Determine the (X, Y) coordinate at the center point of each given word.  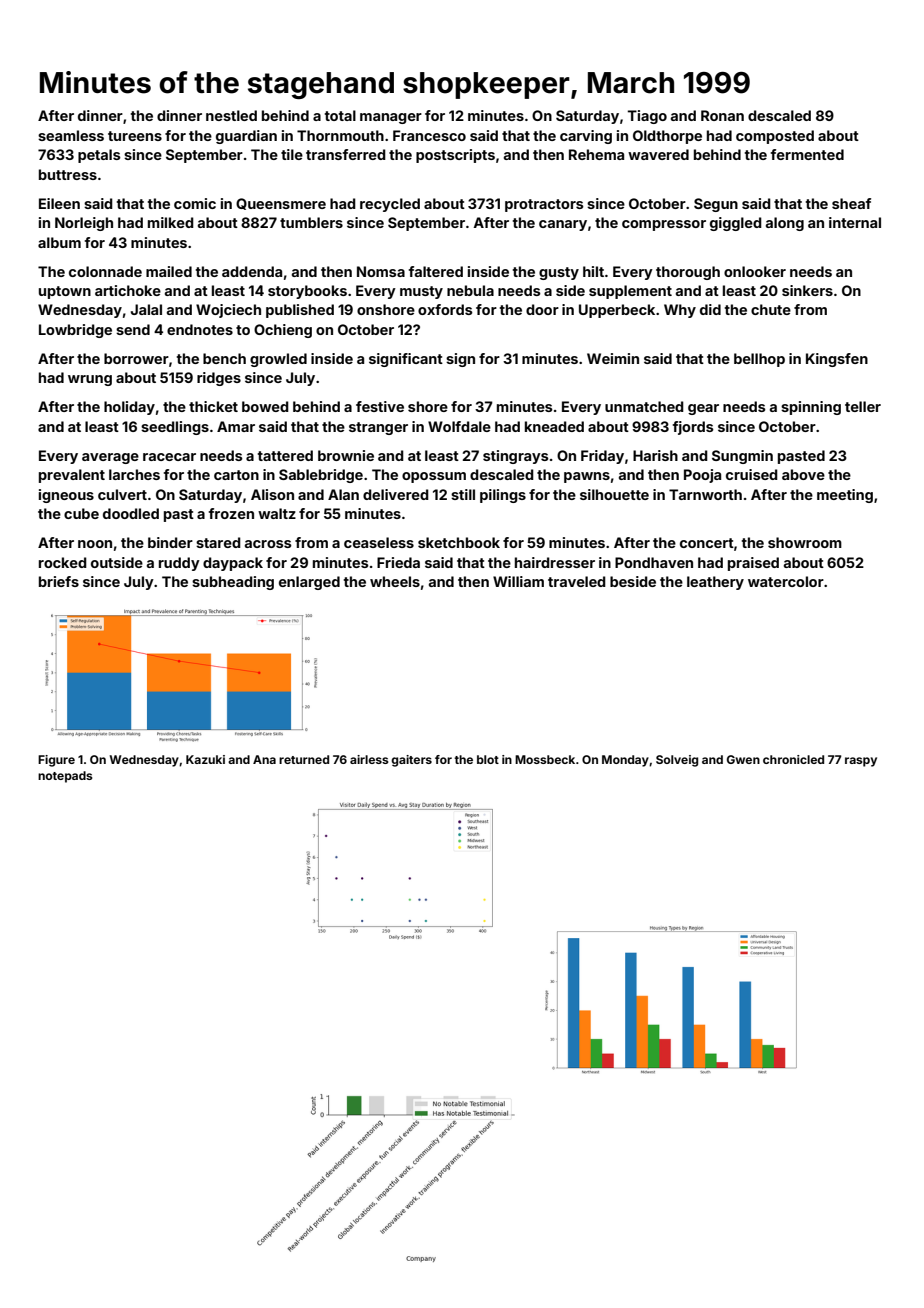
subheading (233, 583)
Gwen (743, 759)
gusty (559, 273)
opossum (434, 477)
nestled (231, 115)
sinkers (807, 290)
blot (488, 759)
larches (134, 474)
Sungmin (742, 457)
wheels (395, 581)
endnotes (200, 329)
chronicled (793, 759)
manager (391, 118)
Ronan (722, 115)
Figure (56, 761)
